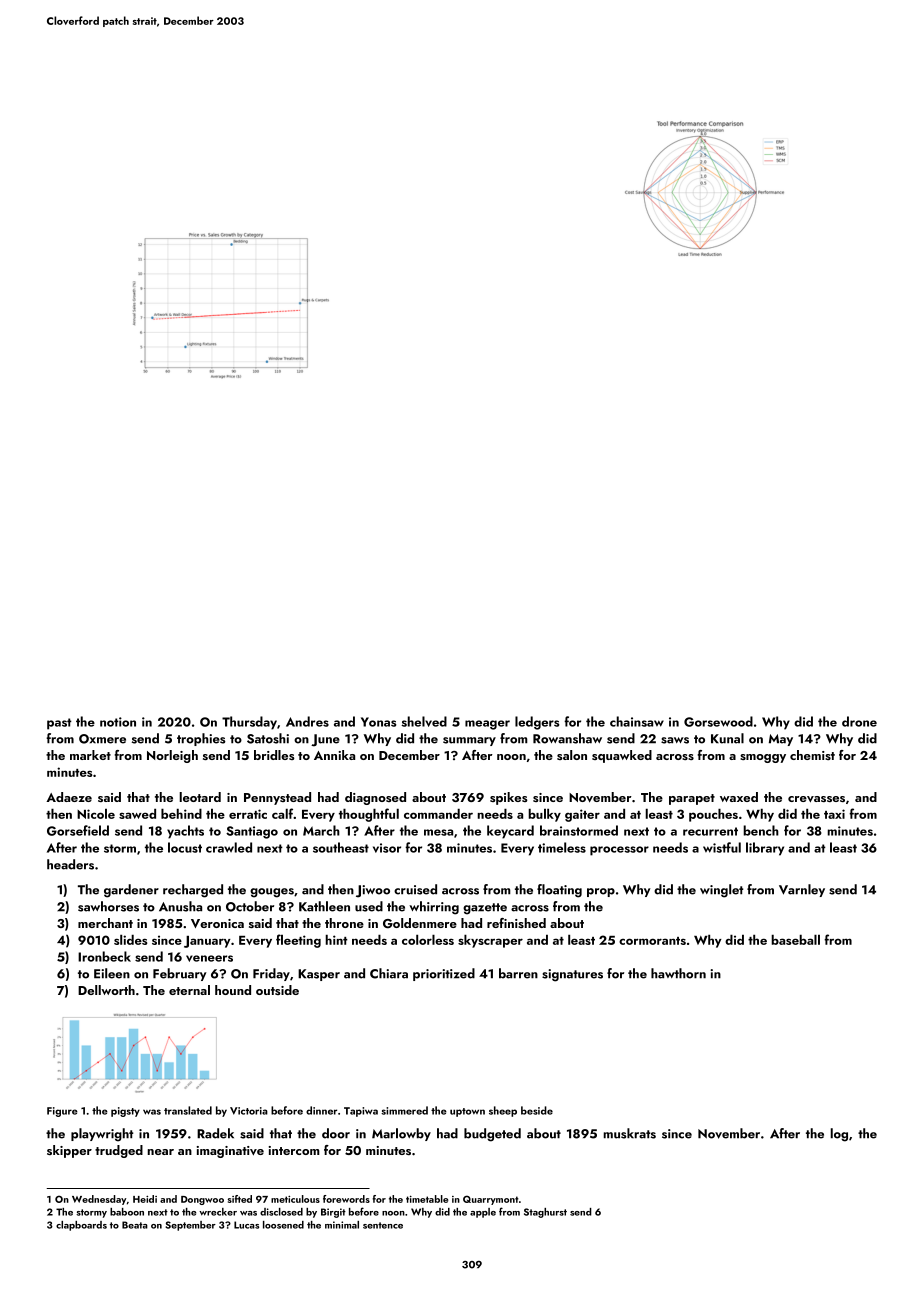  What do you see at coordinates (491, 1200) in the document?
I see `Quarrymont` at bounding box center [491, 1200].
